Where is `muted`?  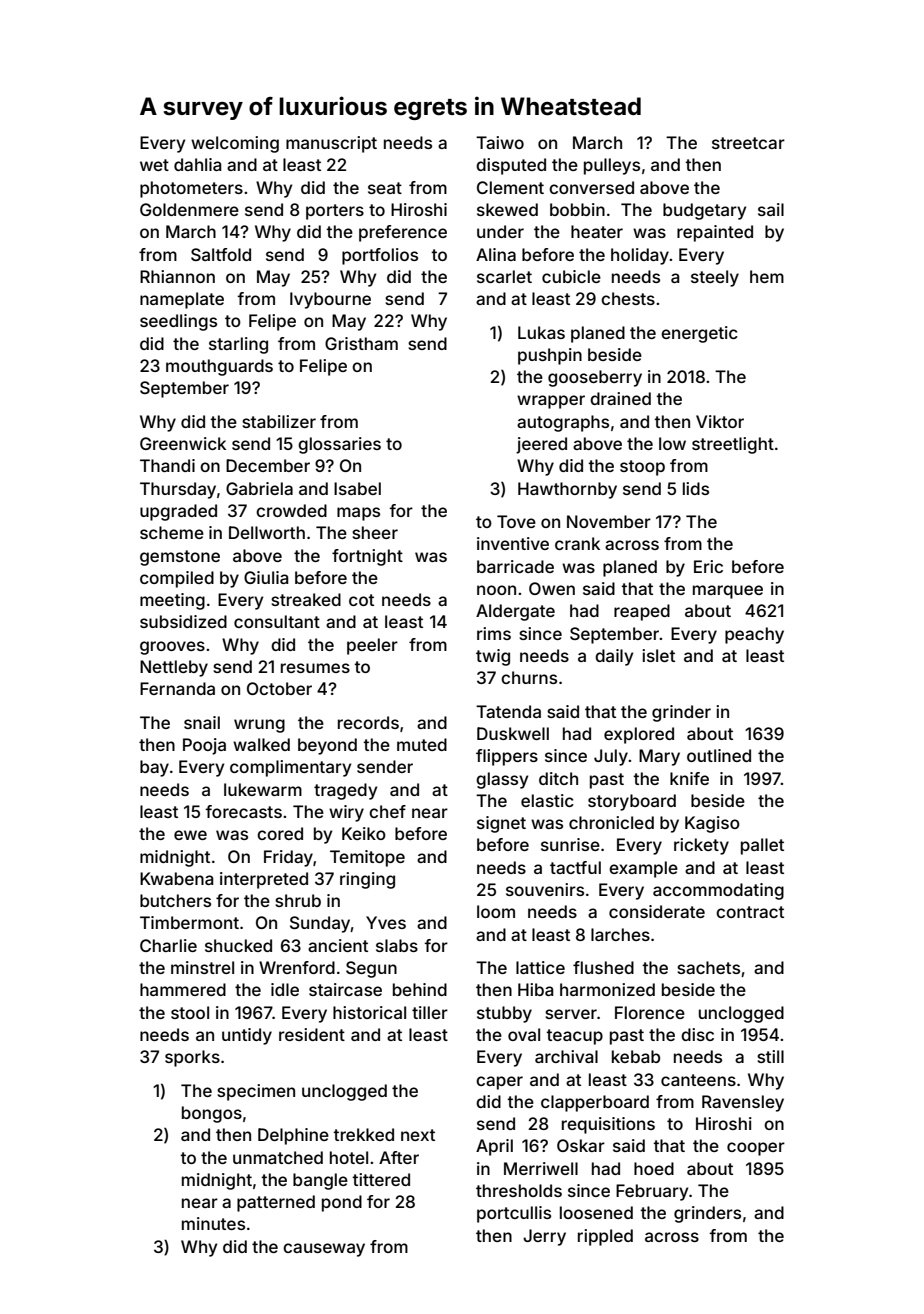
muted is located at coordinates (422, 744).
